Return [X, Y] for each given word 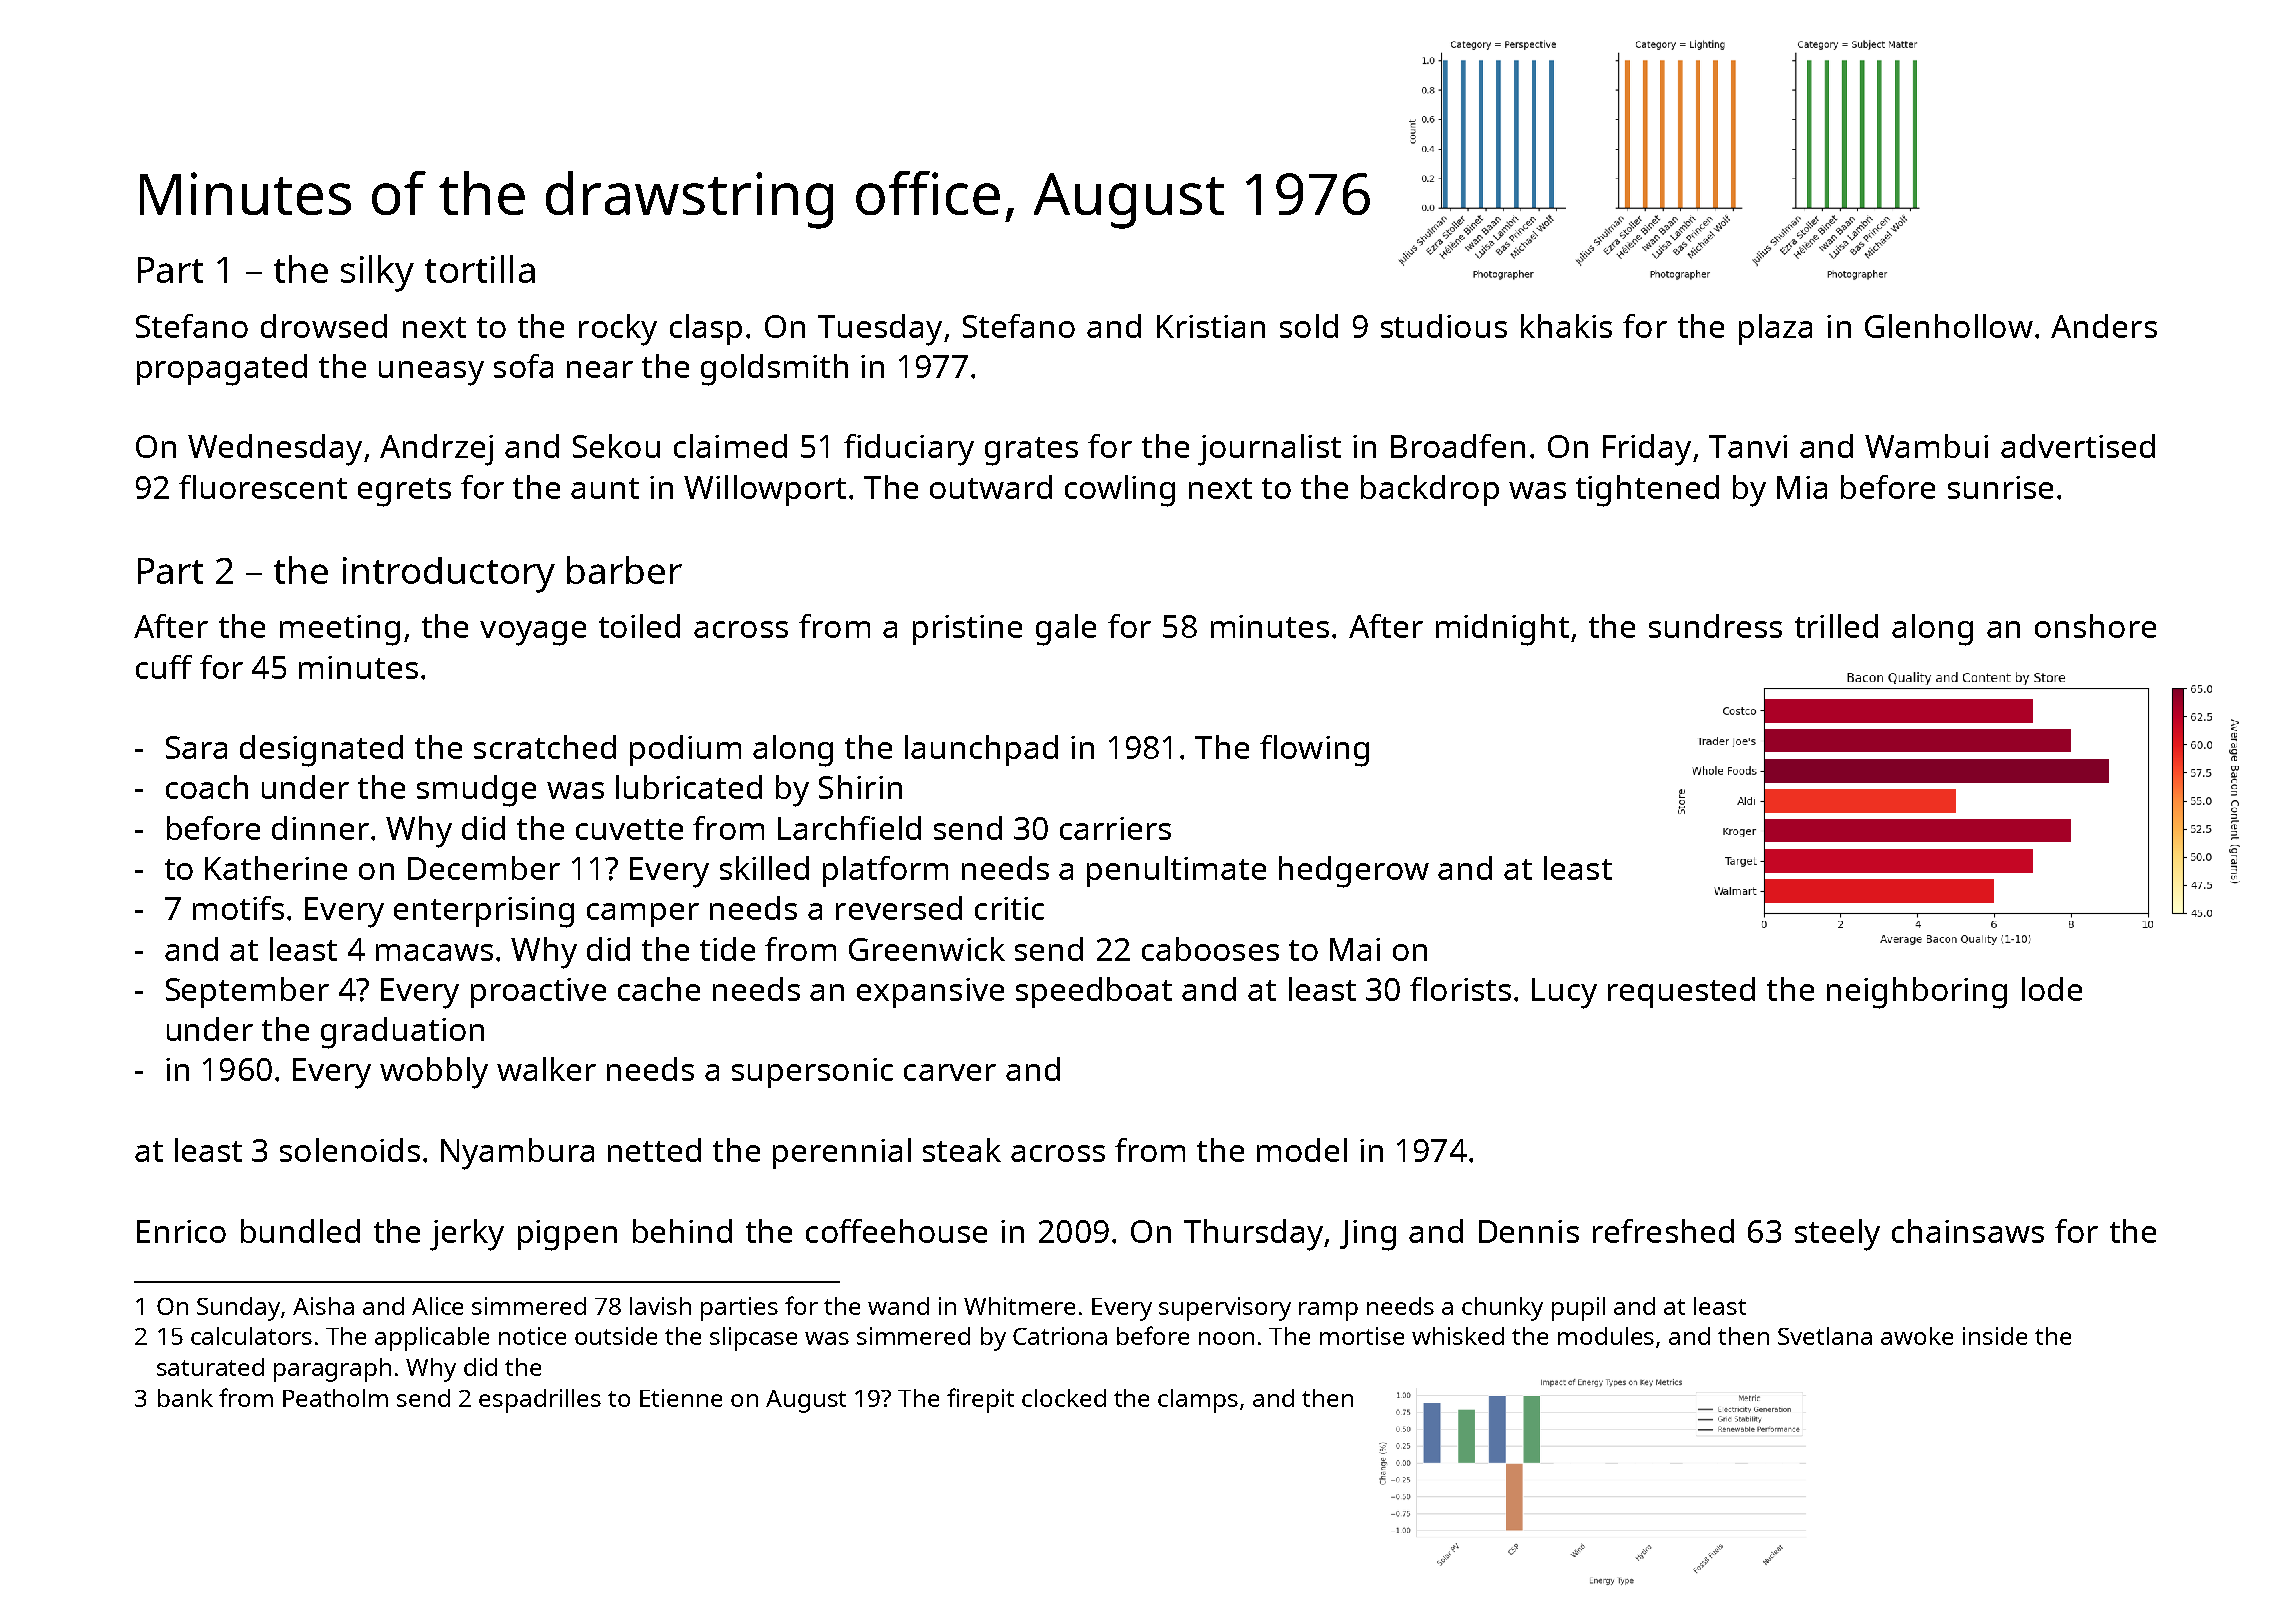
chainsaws [1968, 1231]
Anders [2104, 326]
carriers [1115, 828]
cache [659, 989]
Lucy [1564, 993]
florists [1460, 989]
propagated [222, 370]
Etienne [681, 1398]
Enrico [181, 1231]
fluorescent [263, 487]
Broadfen [1458, 446]
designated [321, 751]
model [1302, 1150]
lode [2052, 989]
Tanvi [1748, 446]
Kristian [1211, 326]
